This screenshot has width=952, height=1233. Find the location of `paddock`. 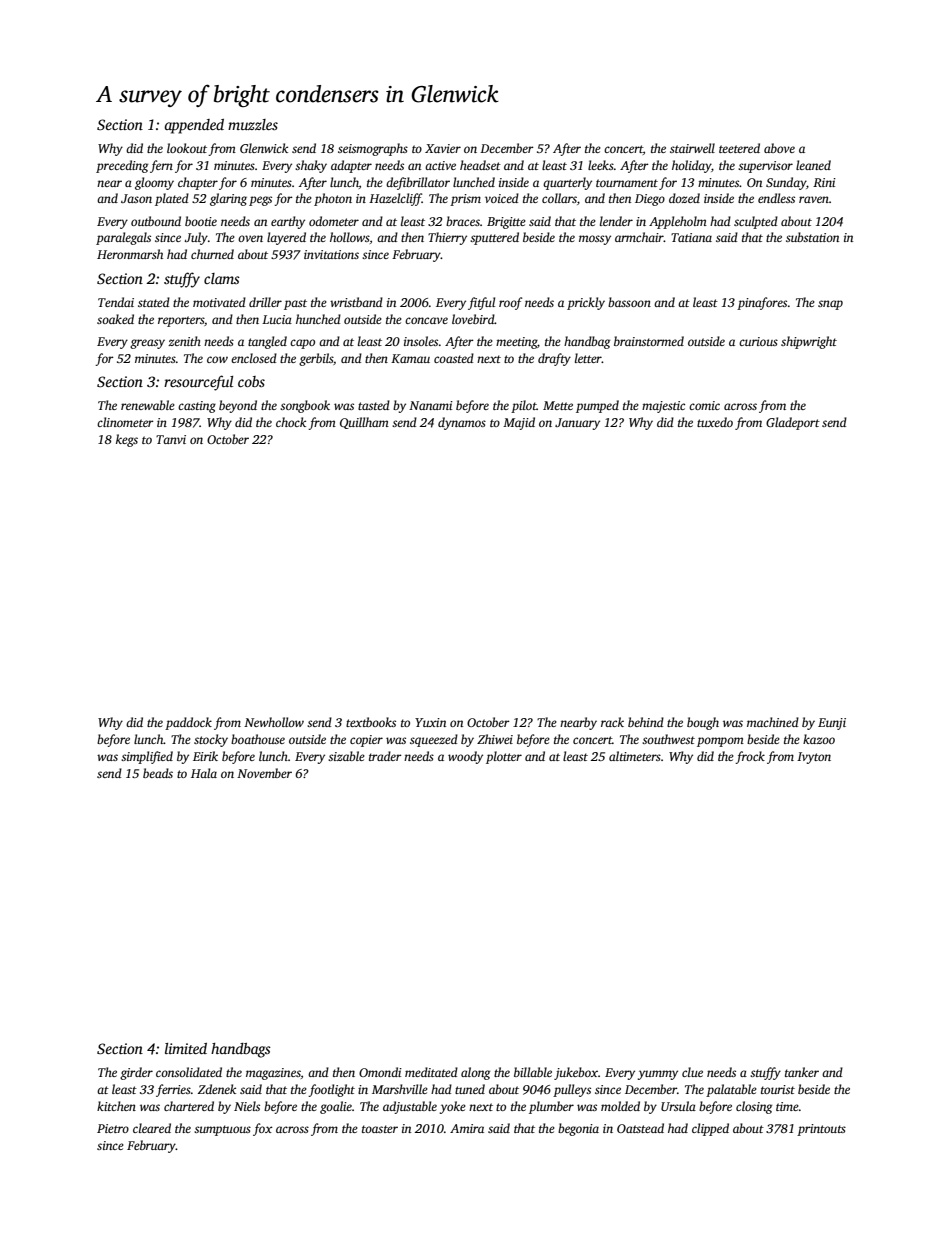

paddock is located at coordinates (188, 723).
